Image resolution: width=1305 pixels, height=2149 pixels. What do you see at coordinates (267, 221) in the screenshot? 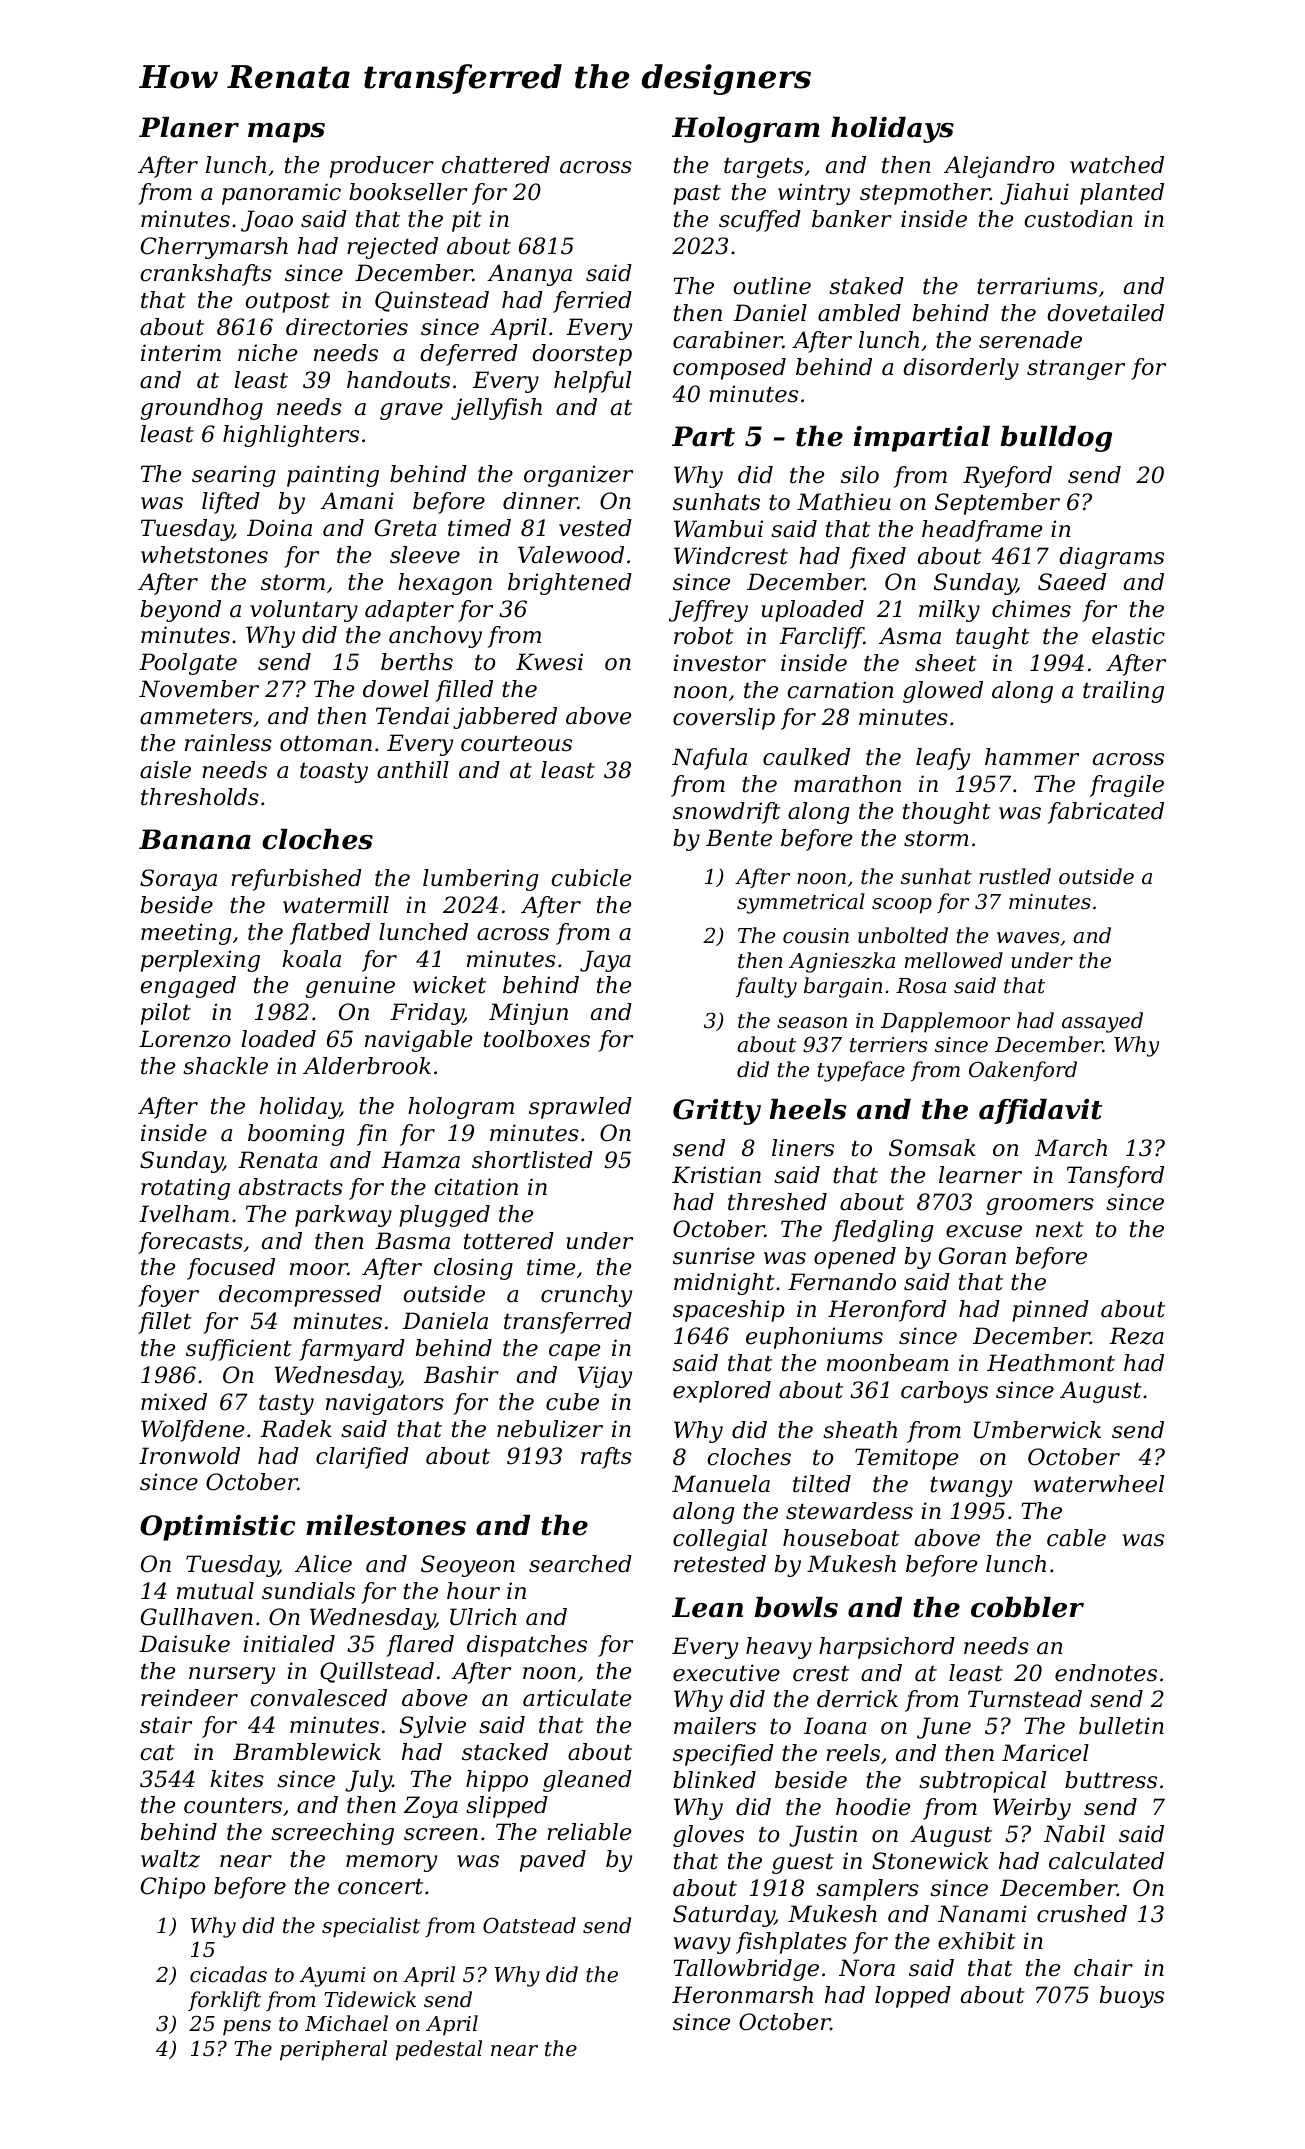
I see `Joao` at bounding box center [267, 221].
